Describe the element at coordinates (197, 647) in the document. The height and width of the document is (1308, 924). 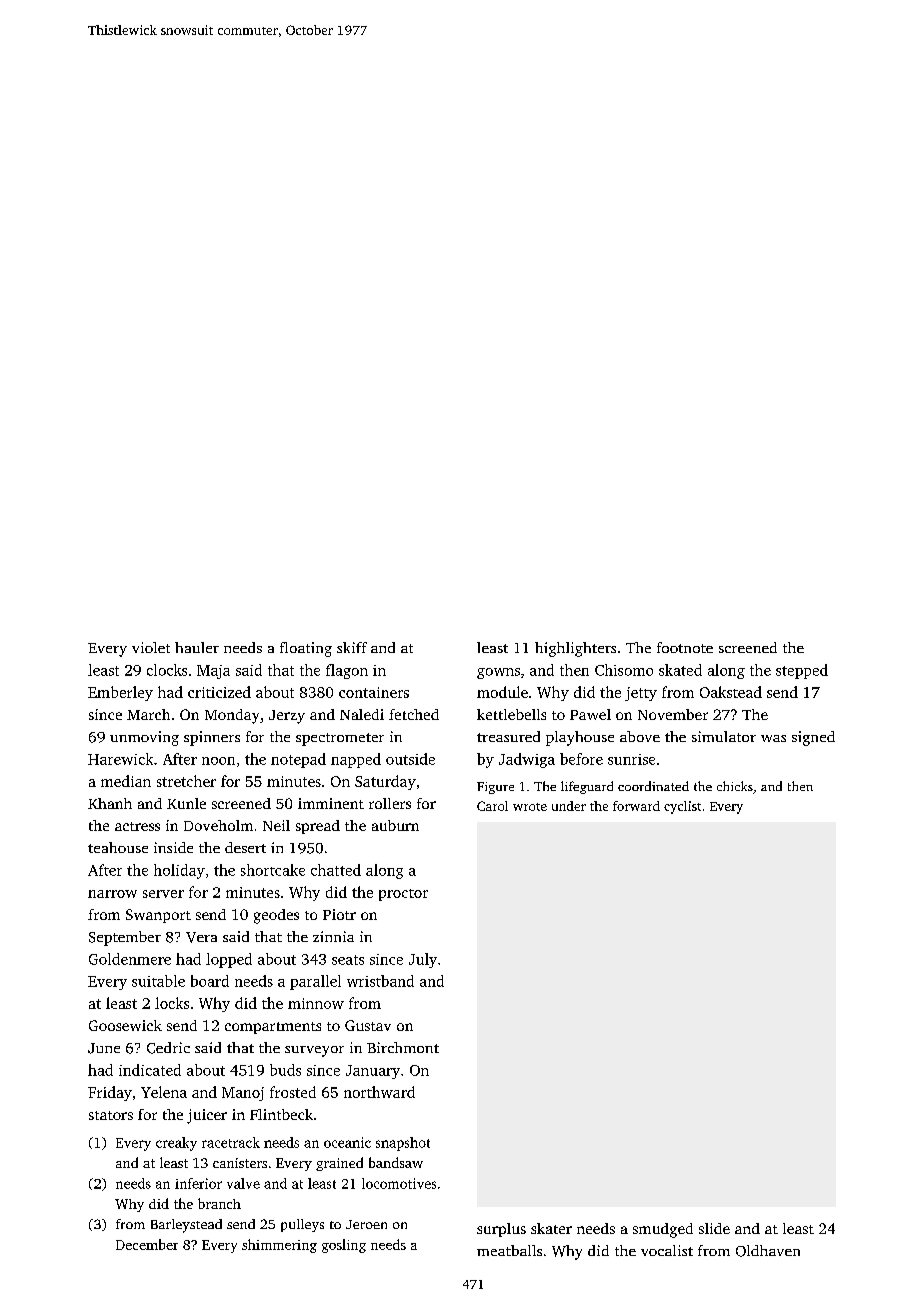
I see `hauler` at that location.
